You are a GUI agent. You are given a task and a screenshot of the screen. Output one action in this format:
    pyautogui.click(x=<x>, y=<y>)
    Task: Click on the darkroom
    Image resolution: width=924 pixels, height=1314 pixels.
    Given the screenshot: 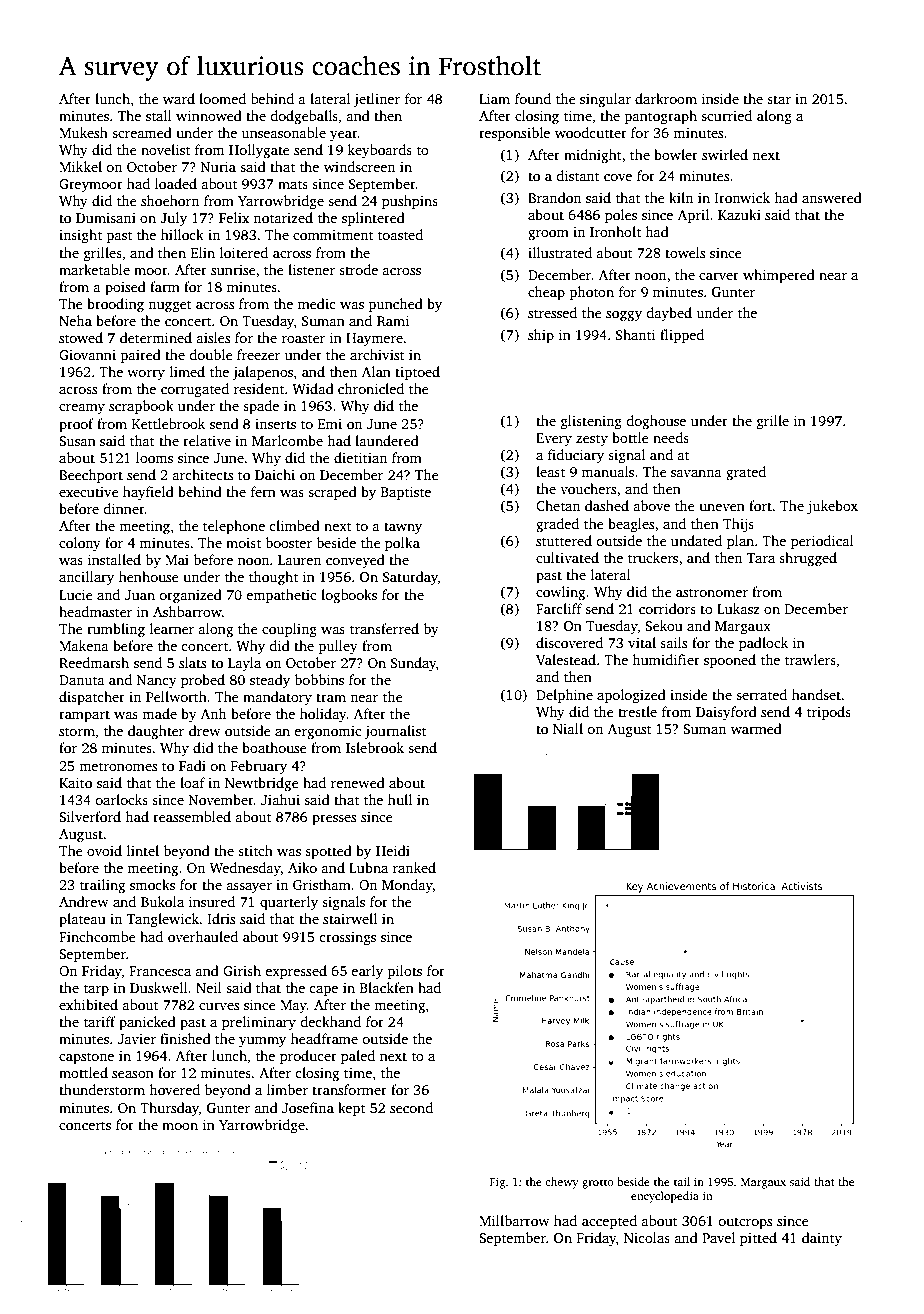 What is the action you would take?
    pyautogui.click(x=666, y=98)
